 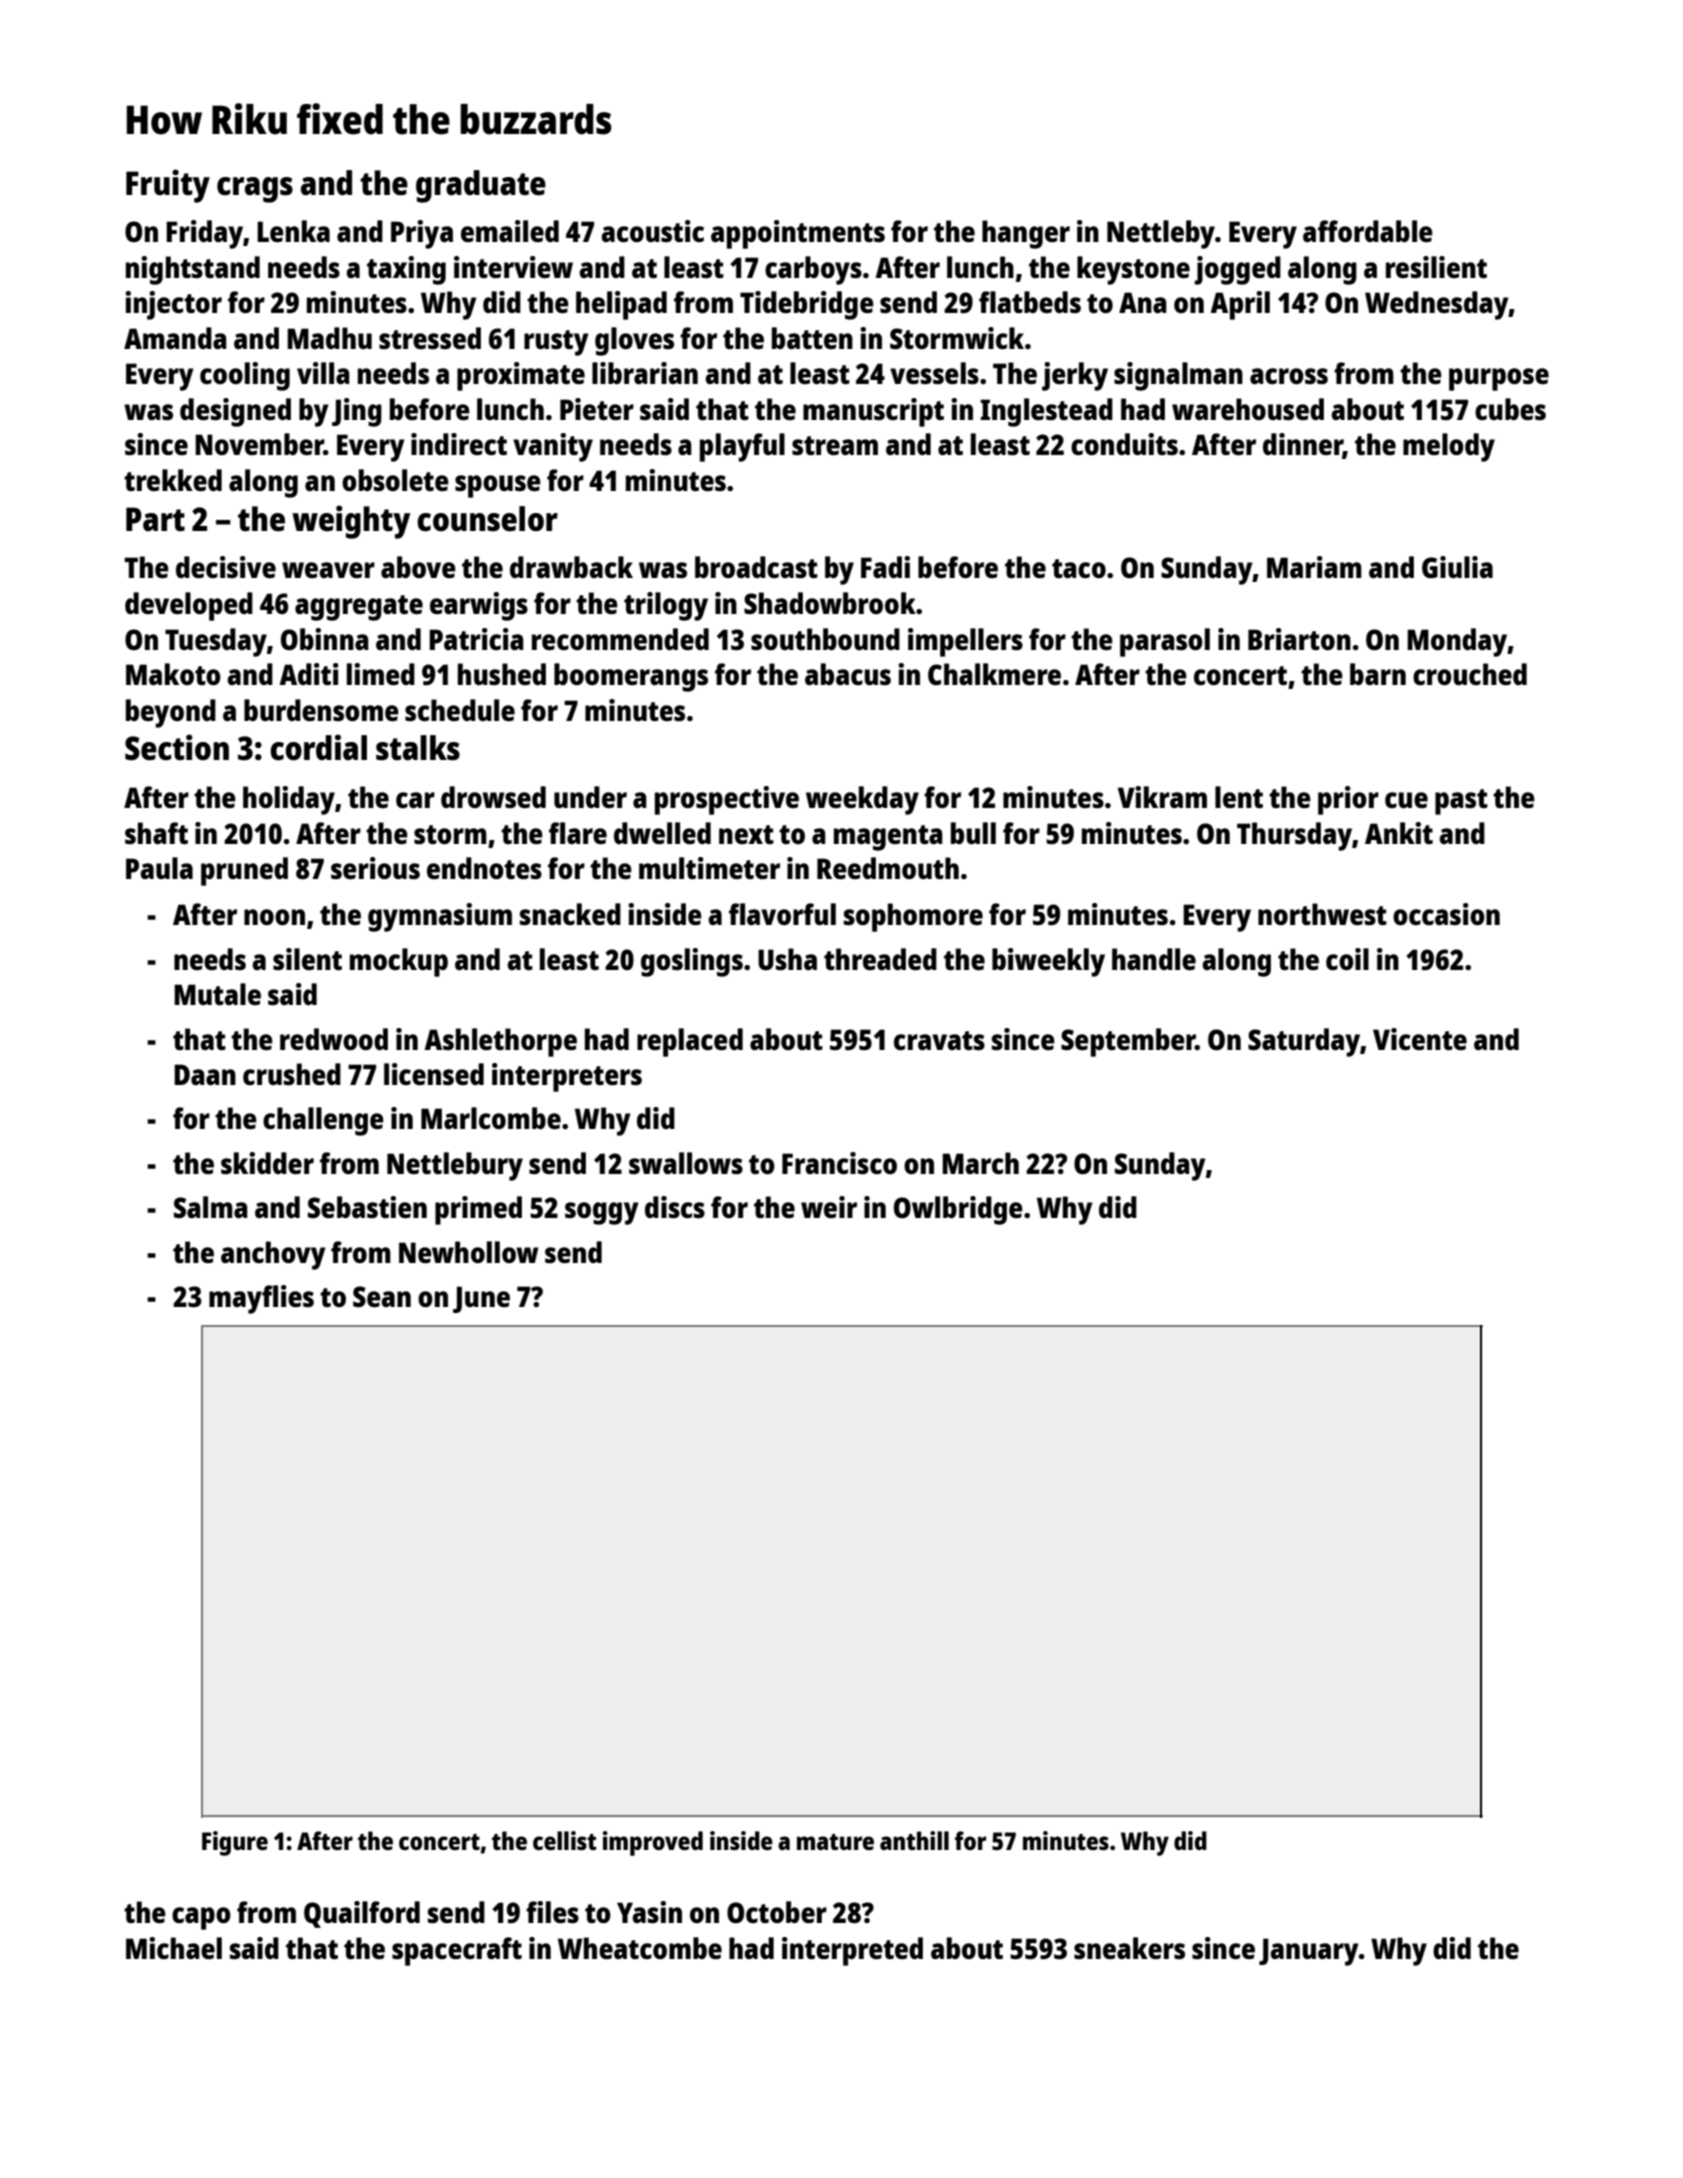 What do you see at coordinates (174, 1948) in the image?
I see `Michael` at bounding box center [174, 1948].
